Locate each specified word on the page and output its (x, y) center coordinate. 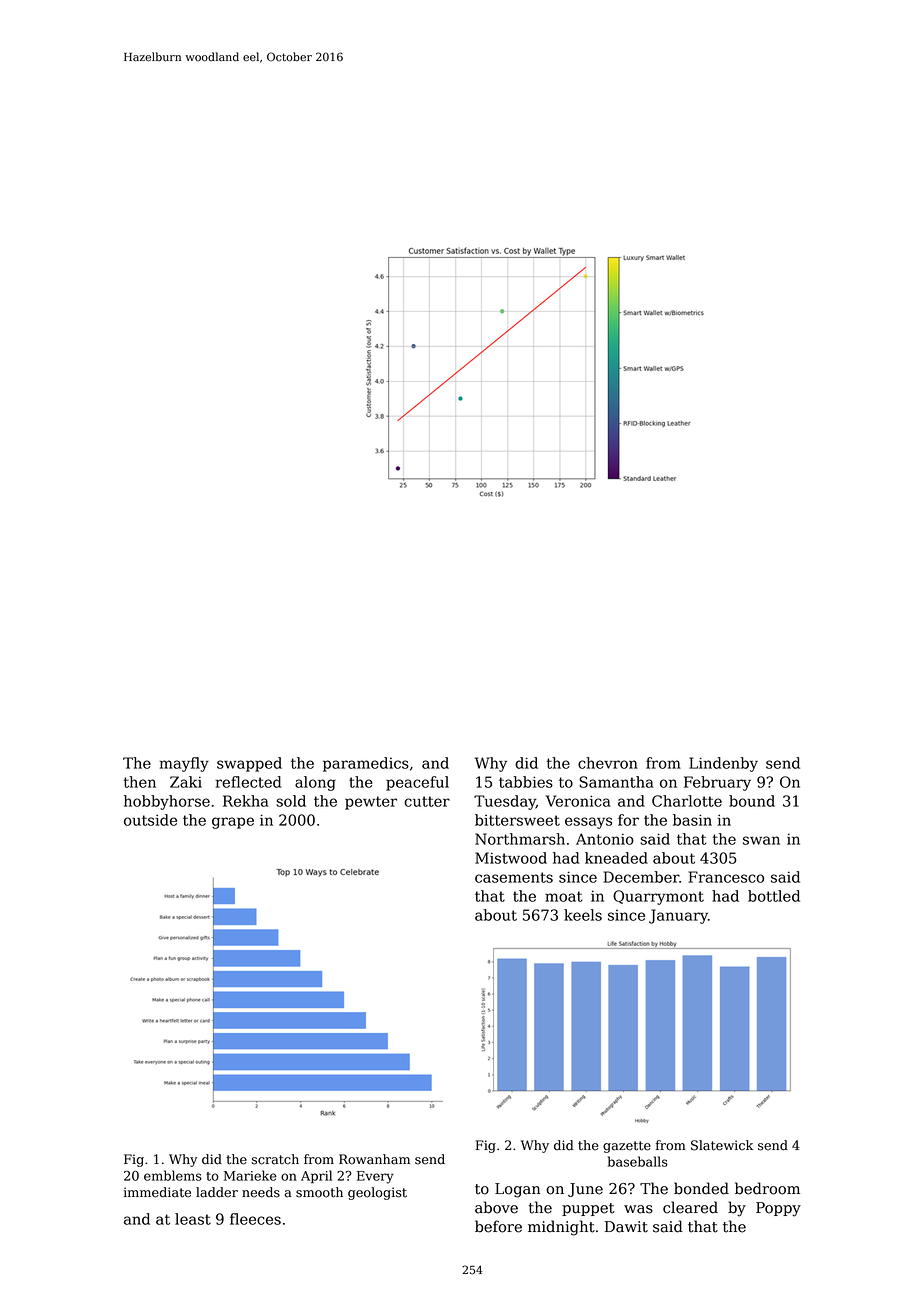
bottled (774, 896)
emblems (173, 1175)
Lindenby (723, 764)
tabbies (526, 782)
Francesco (726, 877)
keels (583, 915)
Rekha (246, 801)
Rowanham (374, 1159)
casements (514, 877)
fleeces (255, 1219)
